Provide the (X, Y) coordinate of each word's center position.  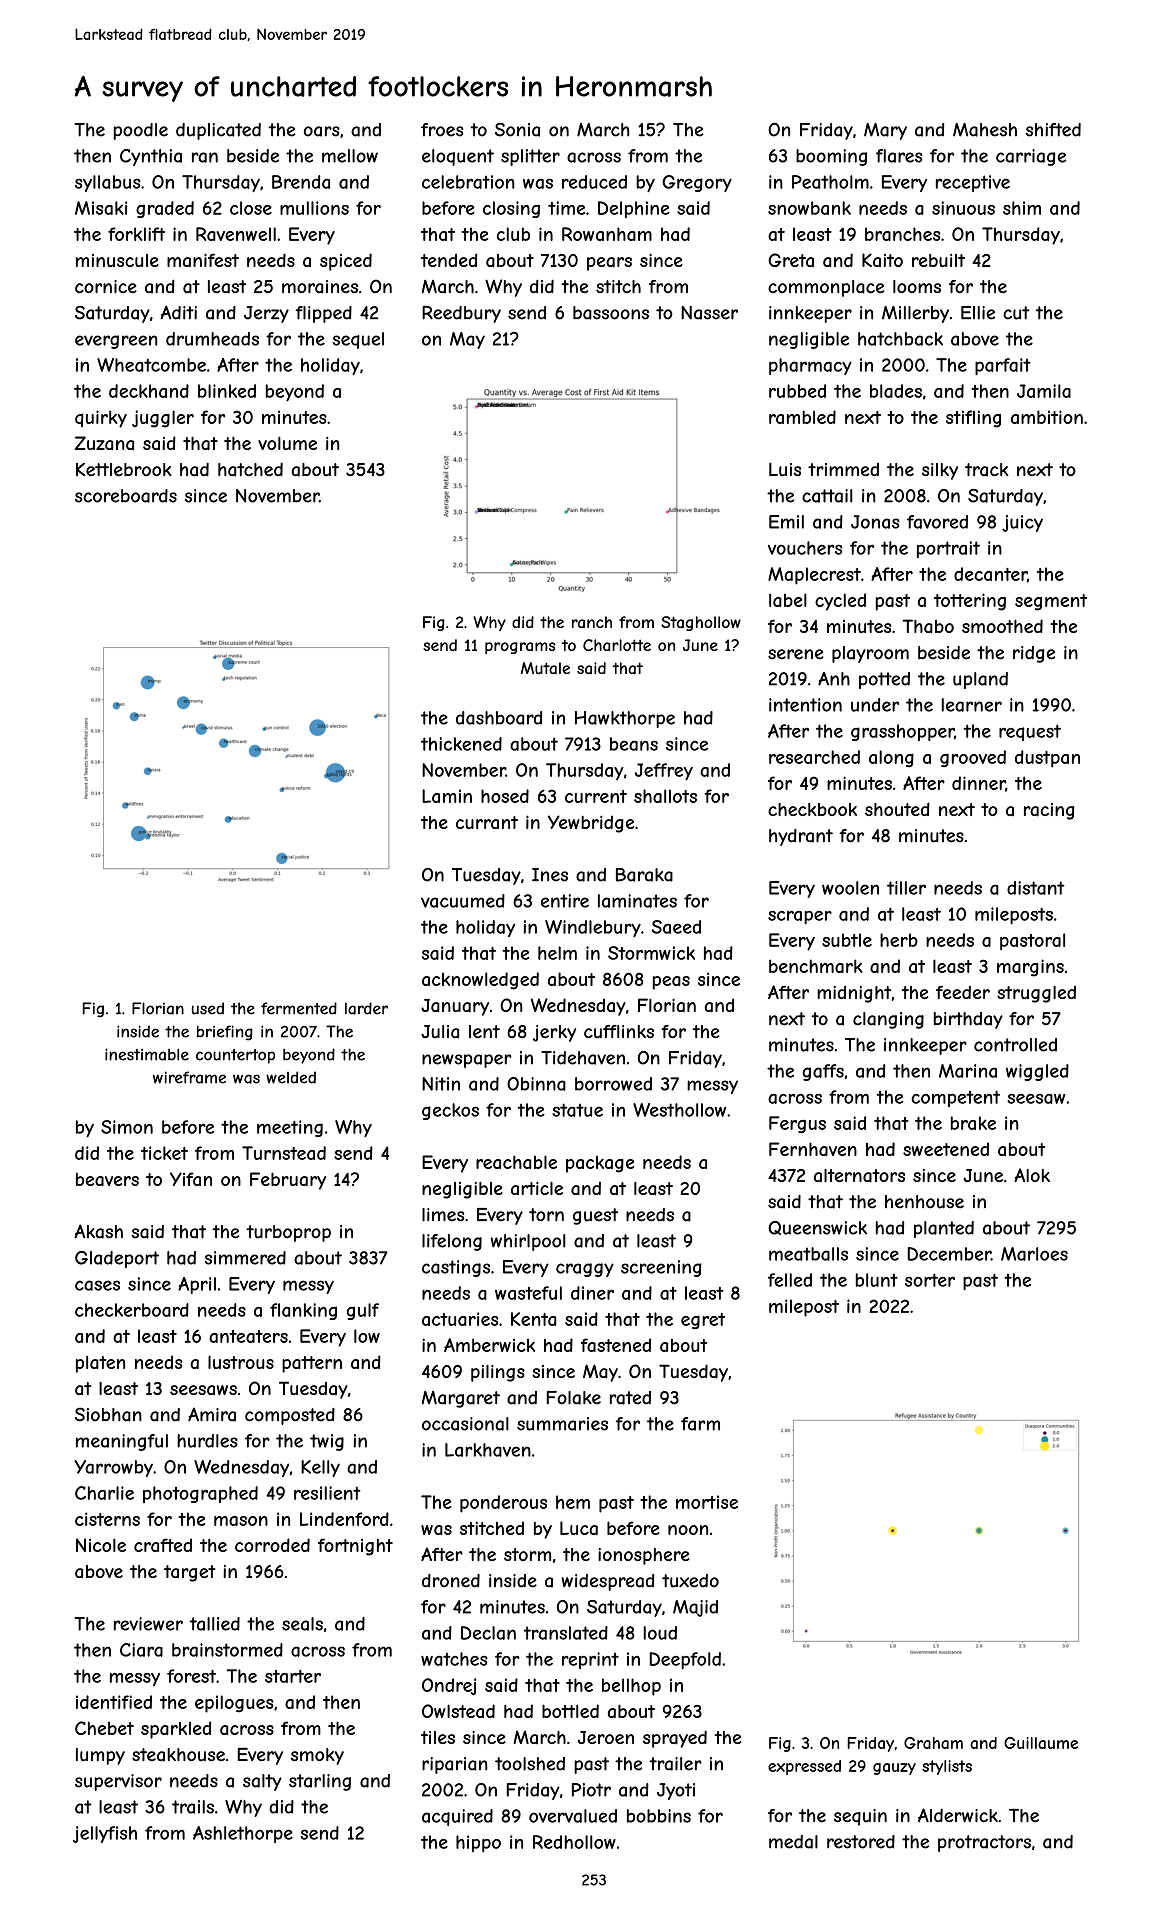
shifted (1053, 130)
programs (520, 648)
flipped (323, 314)
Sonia (517, 130)
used (208, 1008)
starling (320, 1782)
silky (940, 471)
